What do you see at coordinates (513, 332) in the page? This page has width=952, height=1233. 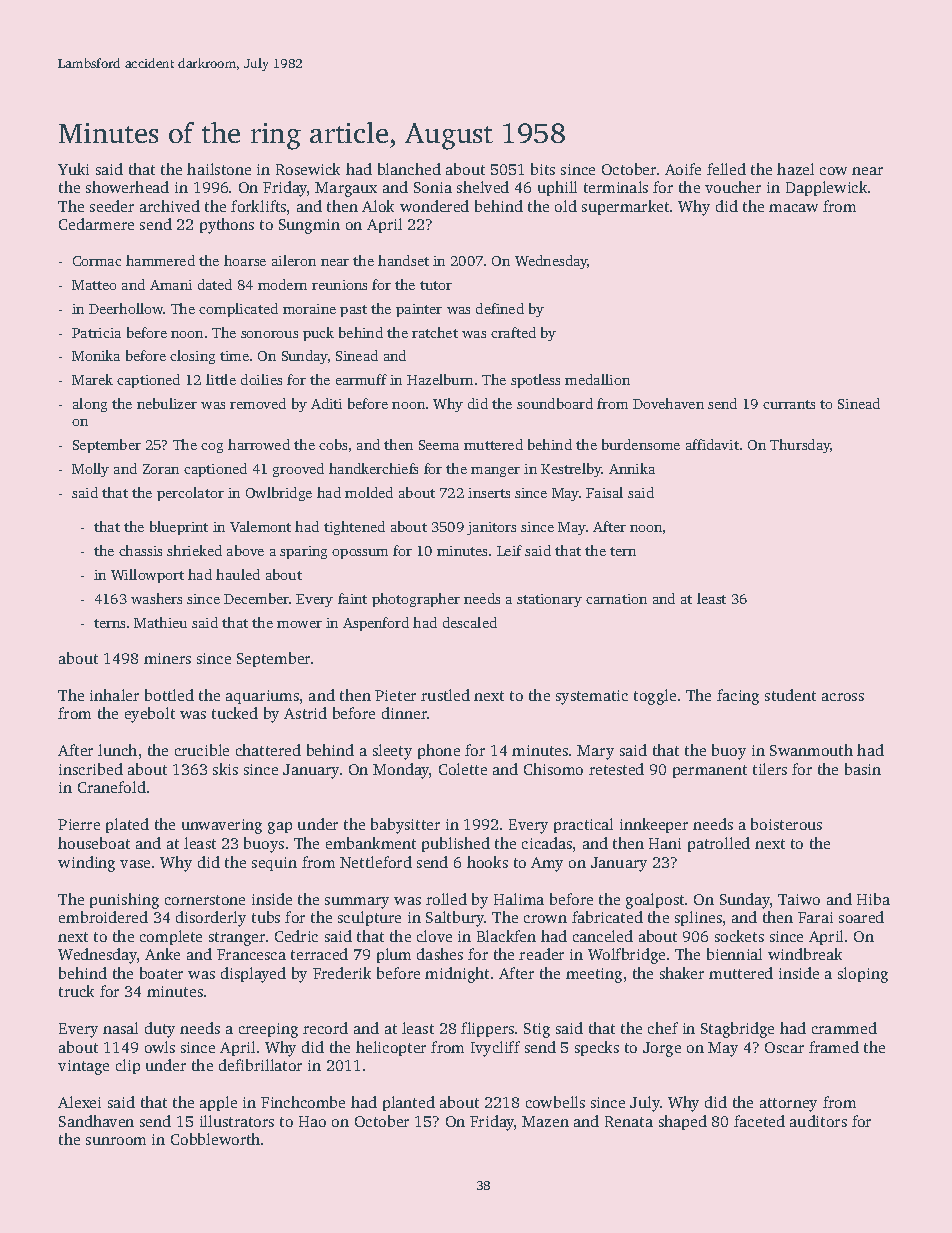 I see `crafted` at bounding box center [513, 332].
